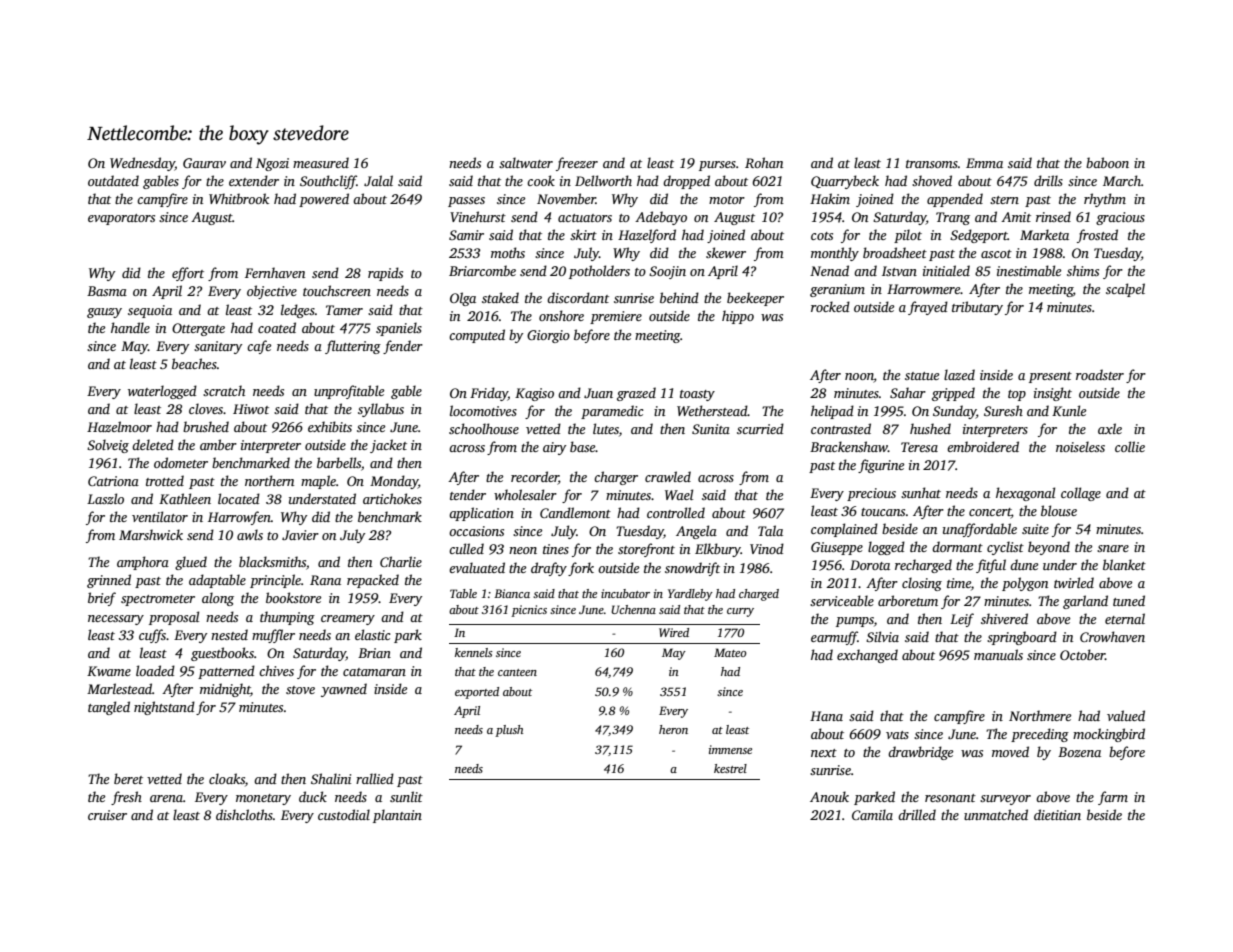 This document has height=952, width=1233. I want to click on grinned, so click(109, 581).
